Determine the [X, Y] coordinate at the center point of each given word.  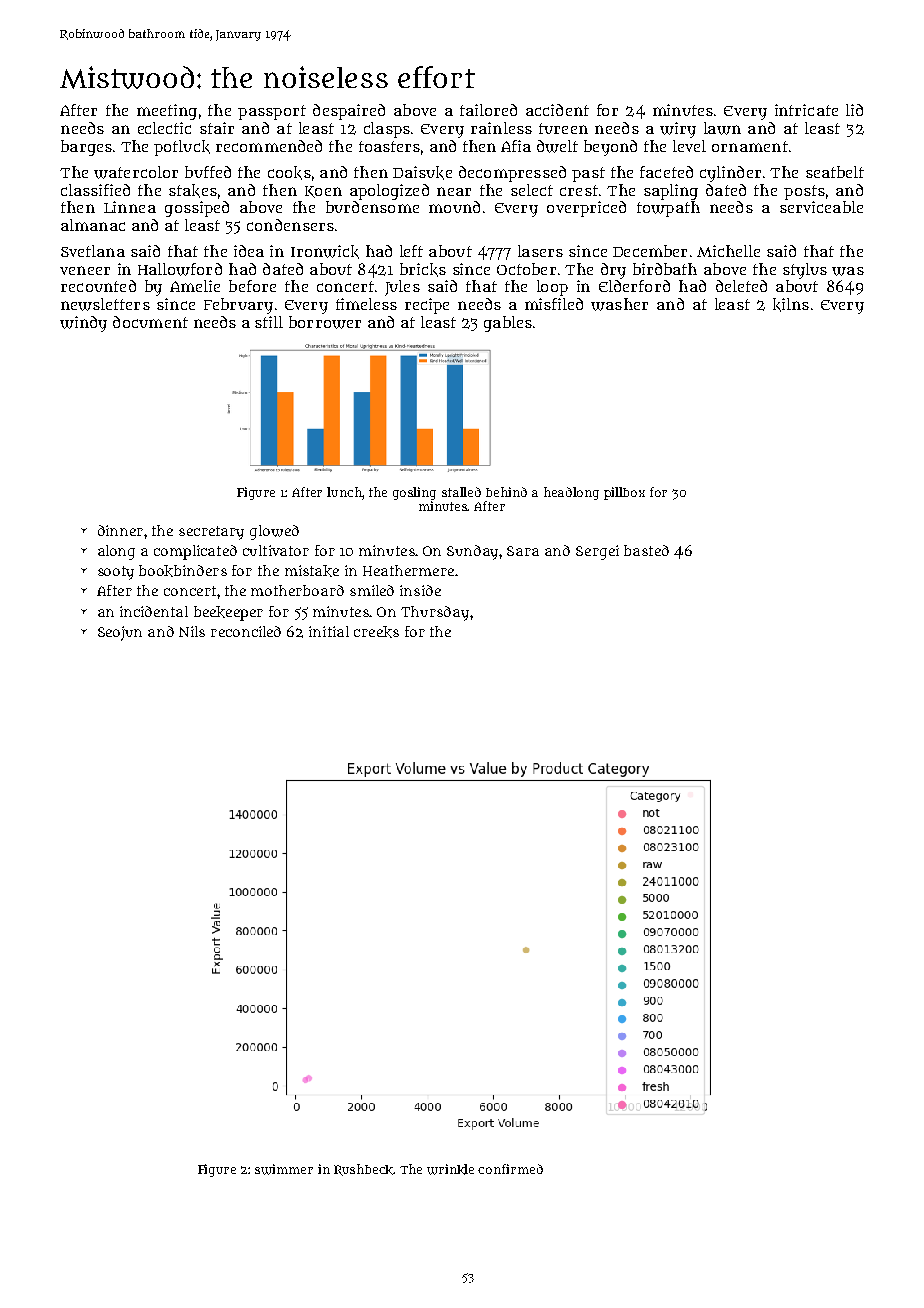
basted [646, 550]
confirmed [510, 1169]
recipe [427, 306]
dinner [120, 530]
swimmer [284, 1169]
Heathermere [408, 570]
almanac [93, 225]
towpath [668, 209]
